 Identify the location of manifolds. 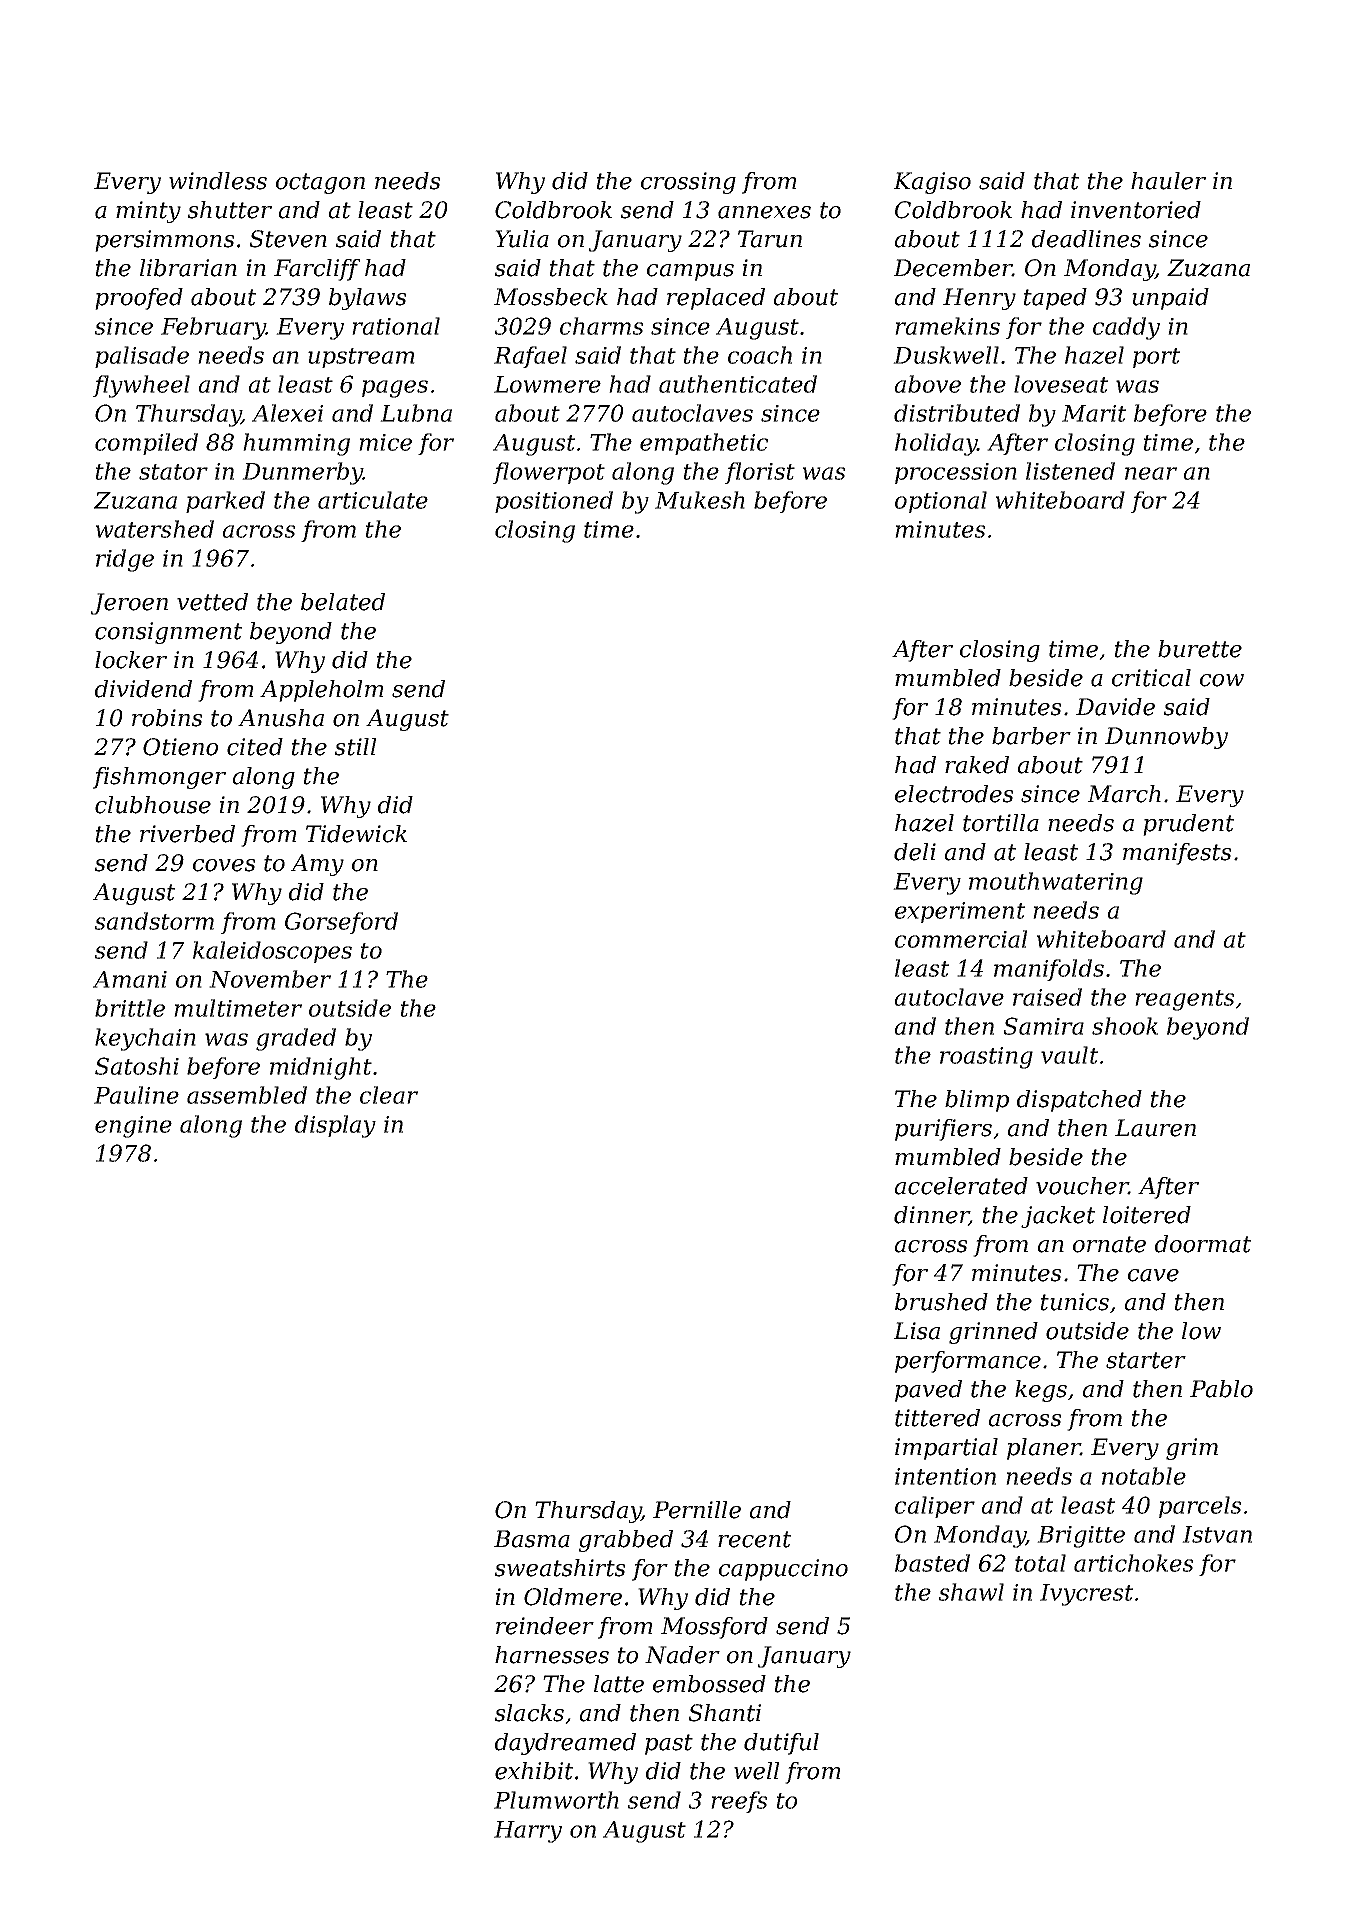
(1049, 970).
